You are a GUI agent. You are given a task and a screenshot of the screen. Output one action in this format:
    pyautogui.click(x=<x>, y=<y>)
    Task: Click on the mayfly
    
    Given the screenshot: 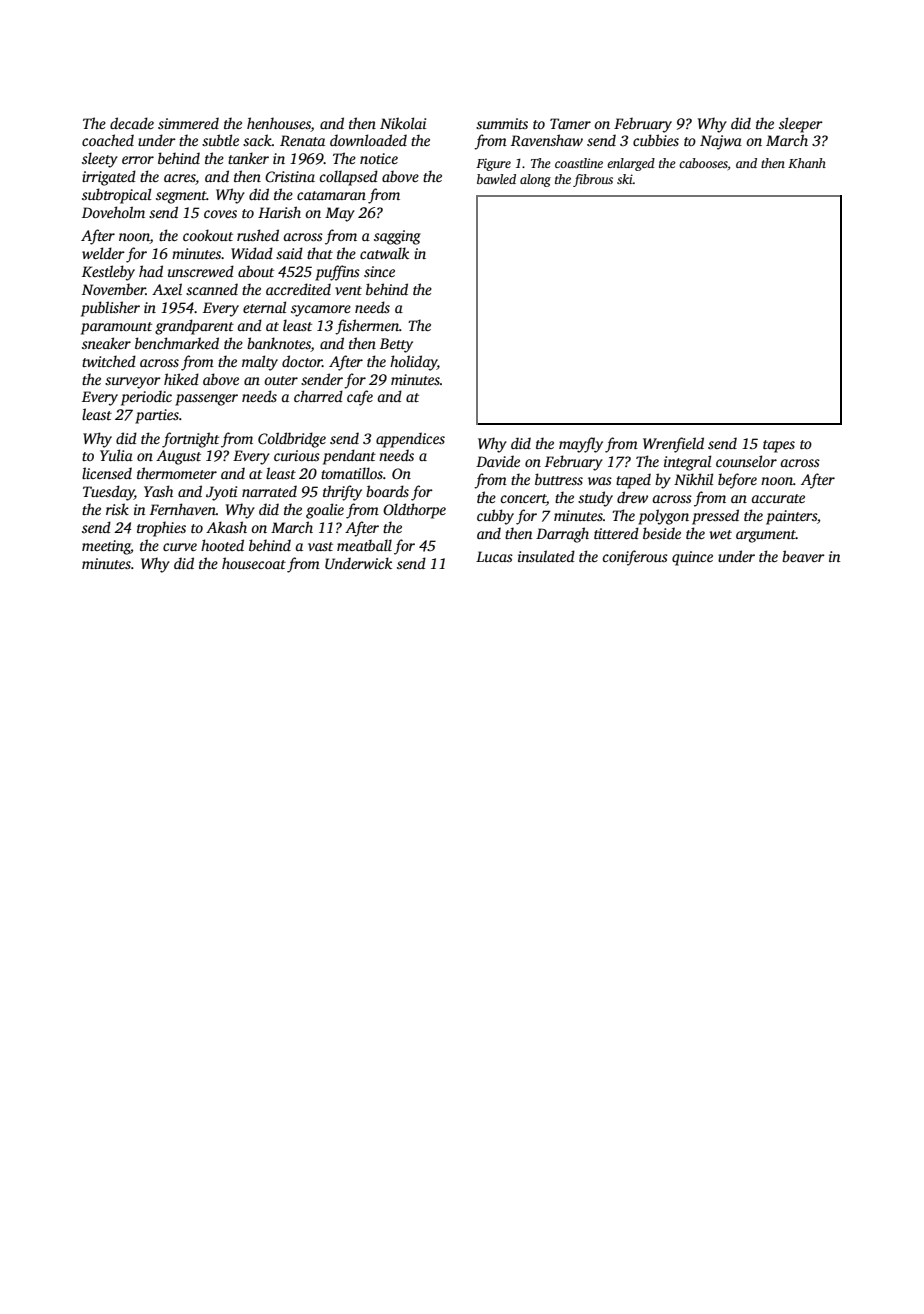 What is the action you would take?
    pyautogui.click(x=581, y=445)
